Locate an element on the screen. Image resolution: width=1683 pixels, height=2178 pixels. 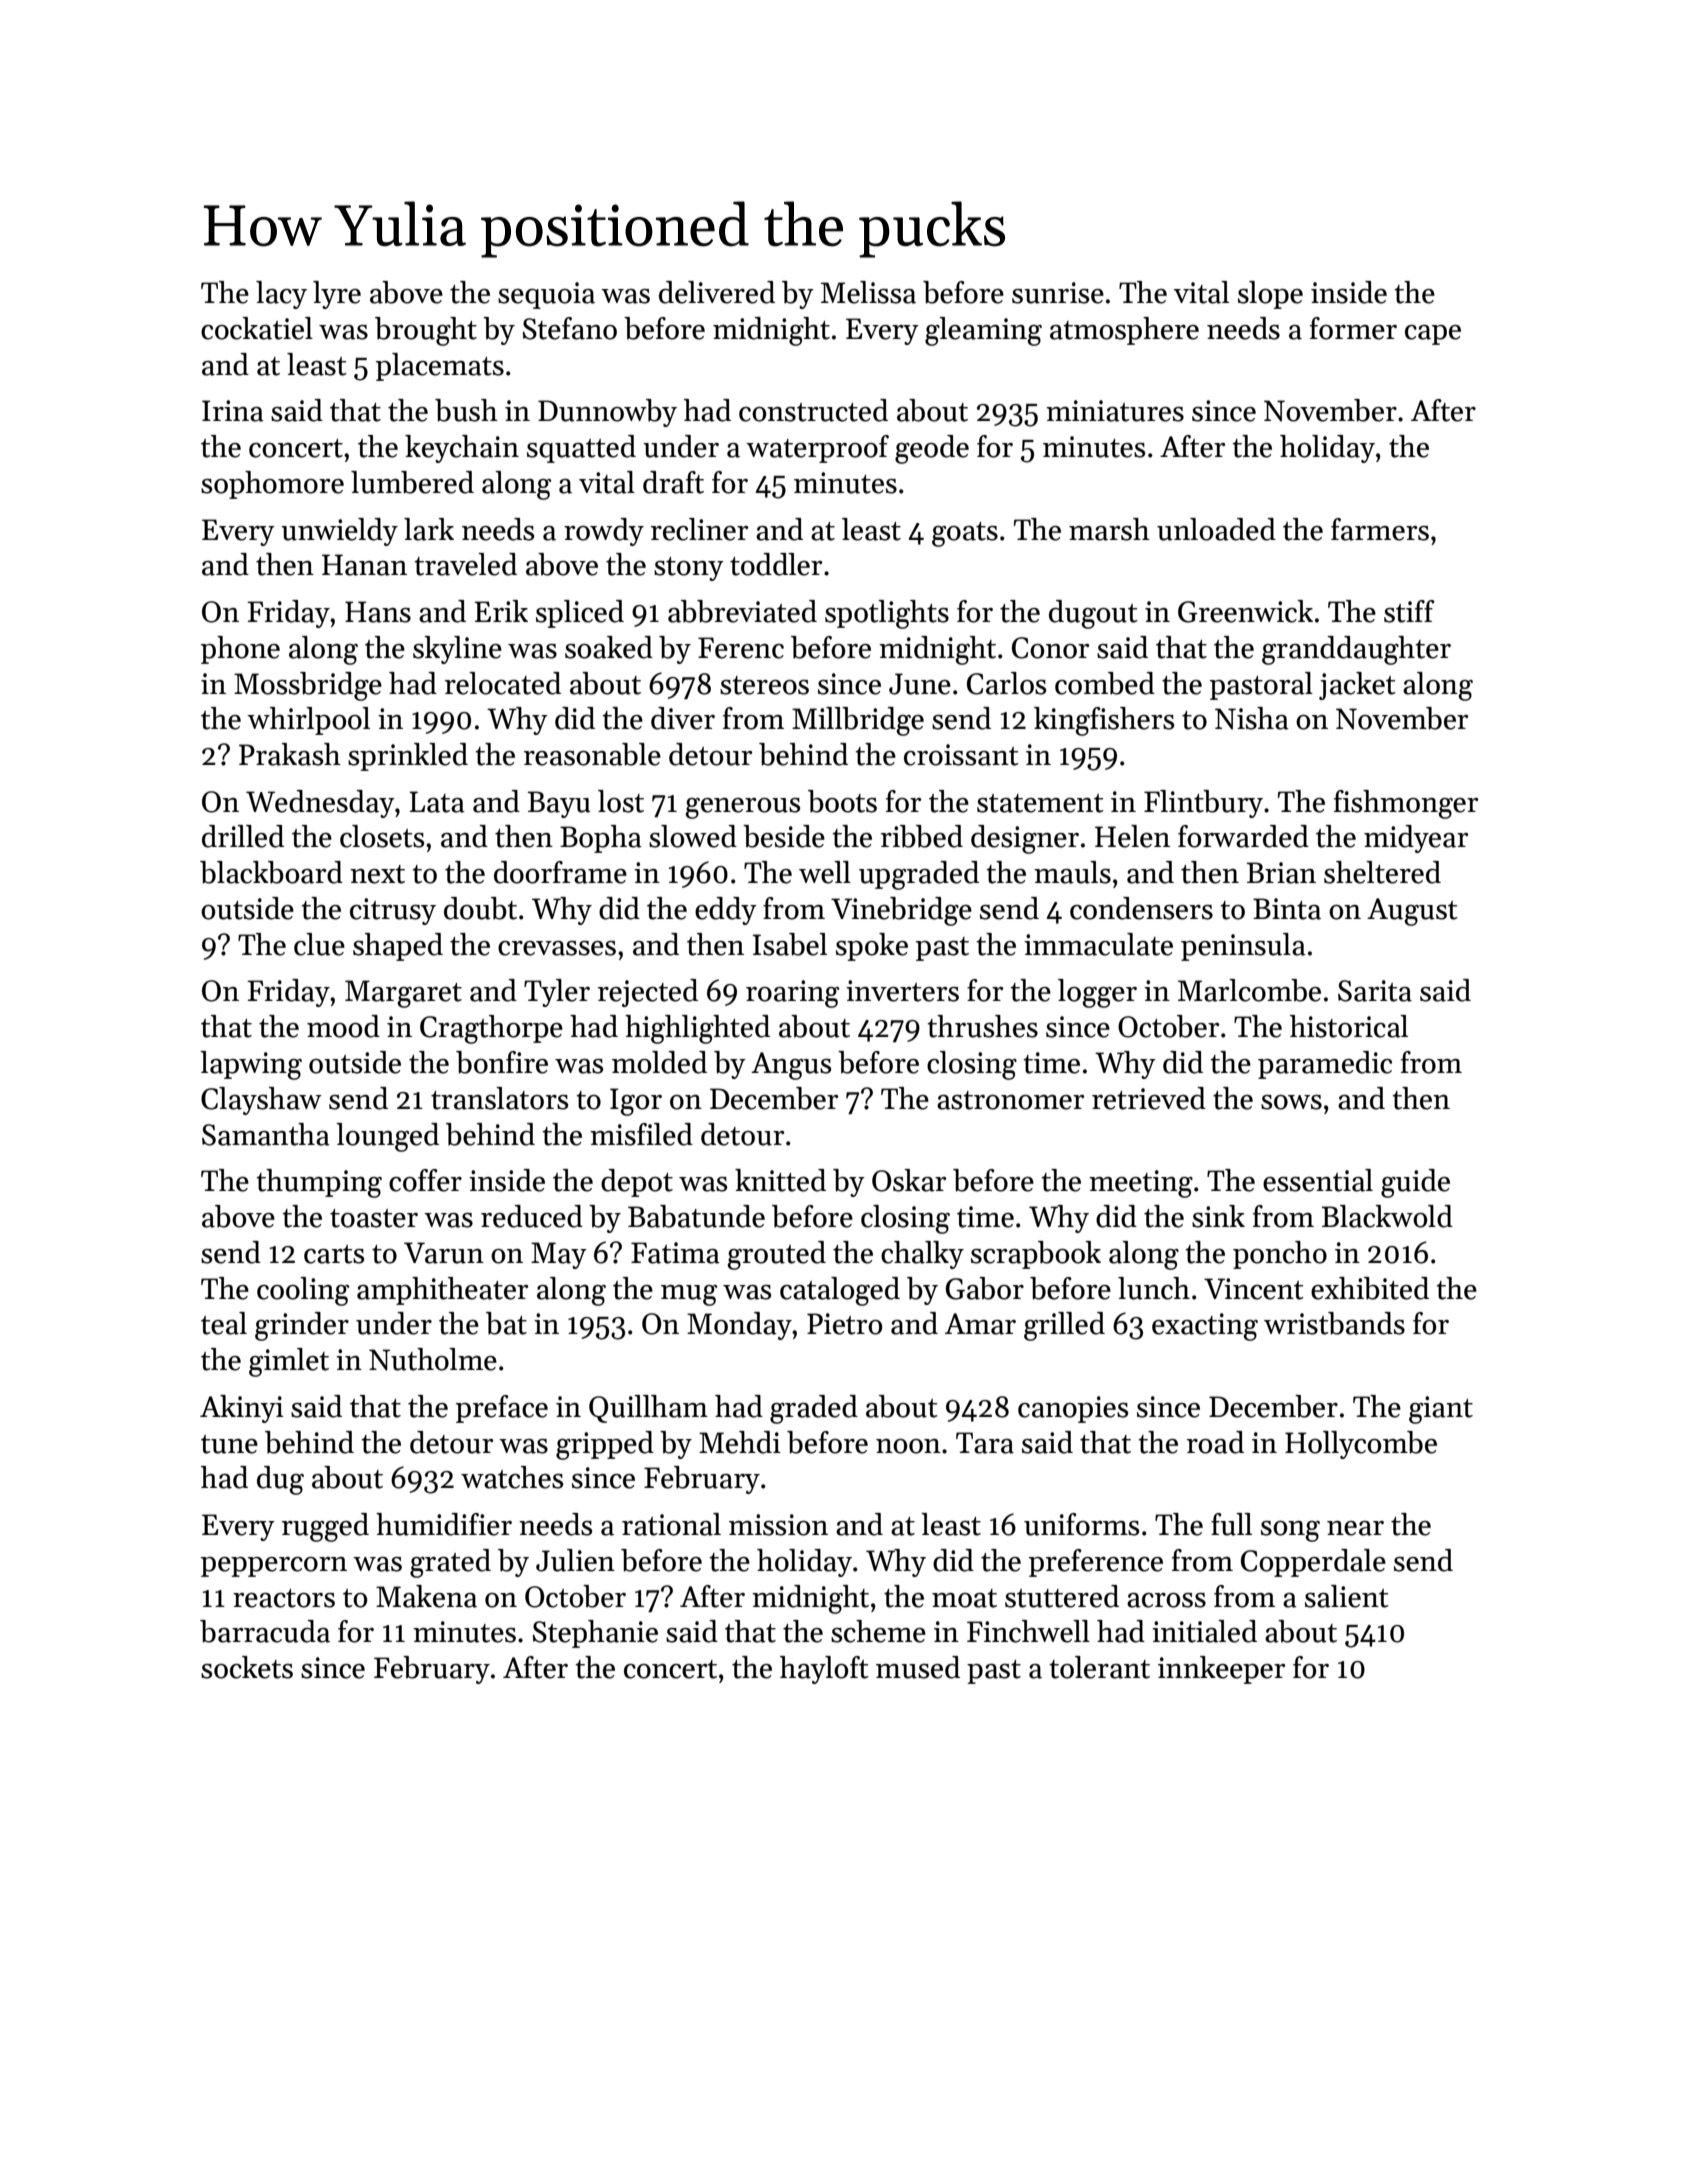
moat is located at coordinates (964, 1598).
